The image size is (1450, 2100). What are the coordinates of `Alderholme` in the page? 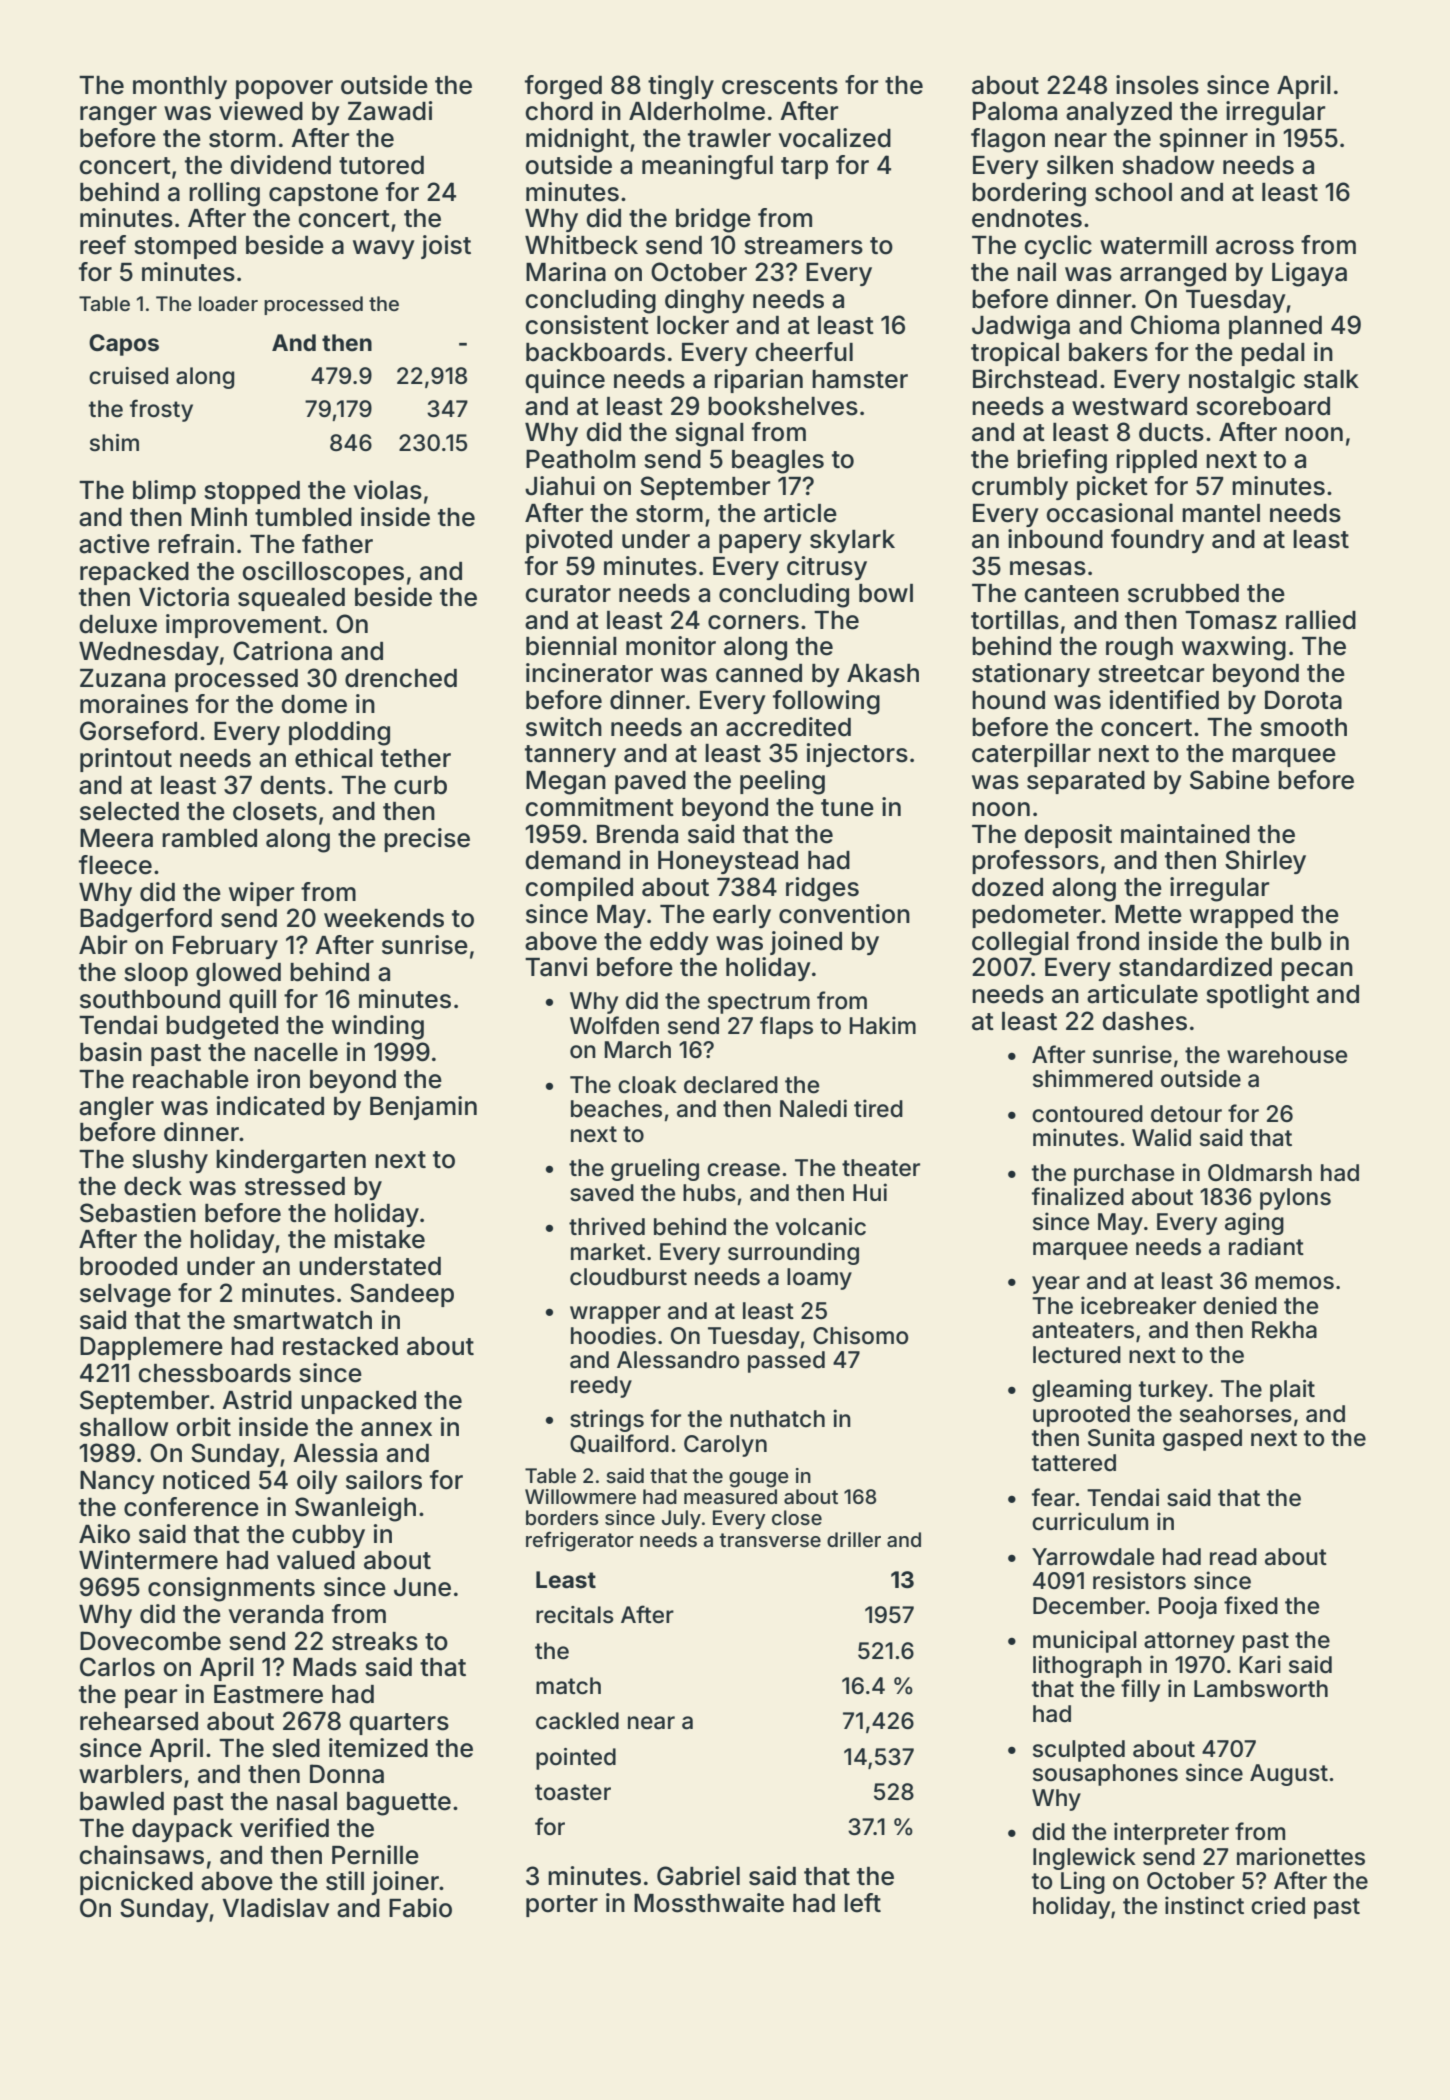 It's located at (697, 111).
